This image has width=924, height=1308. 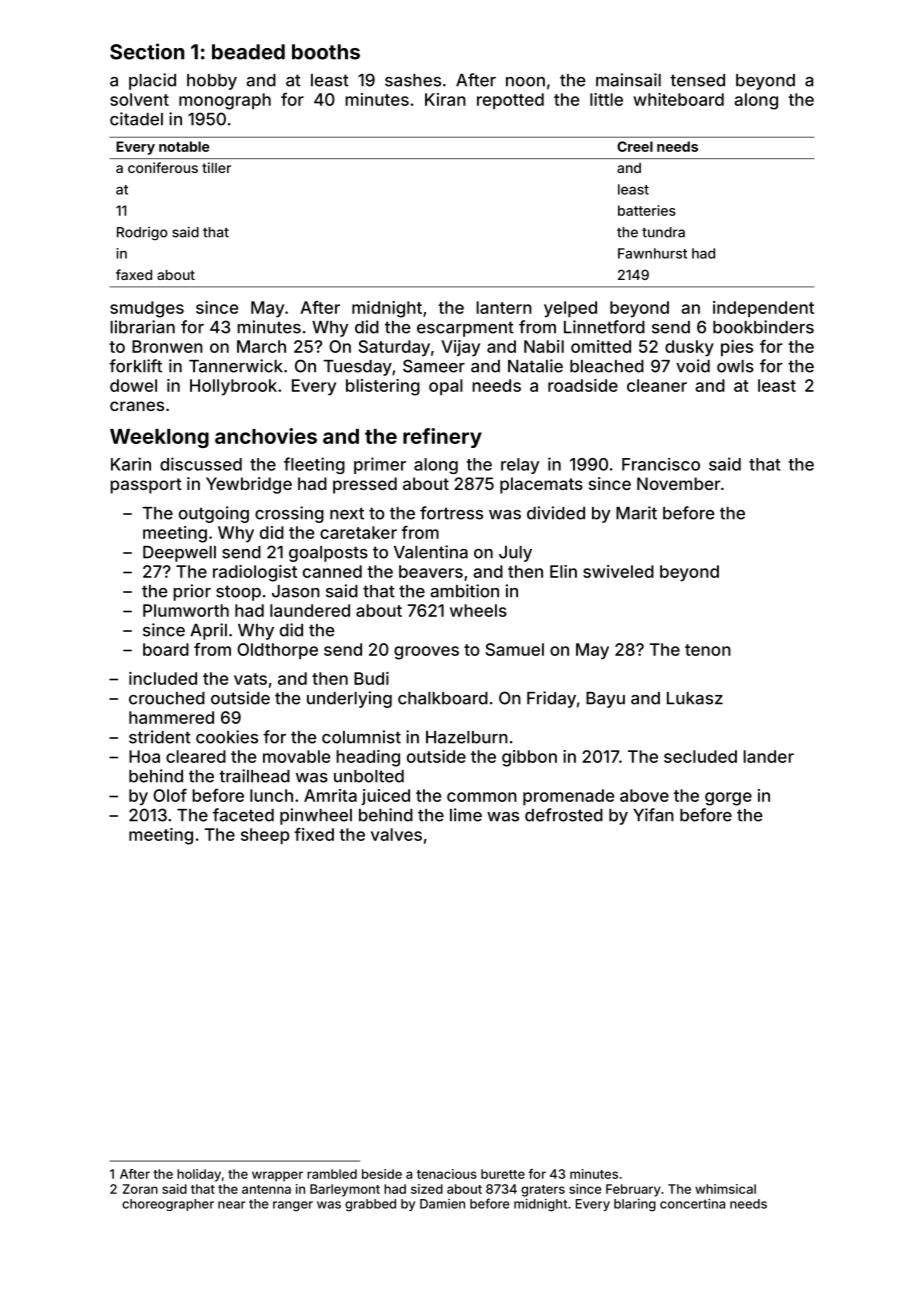 I want to click on near, so click(x=231, y=1205).
